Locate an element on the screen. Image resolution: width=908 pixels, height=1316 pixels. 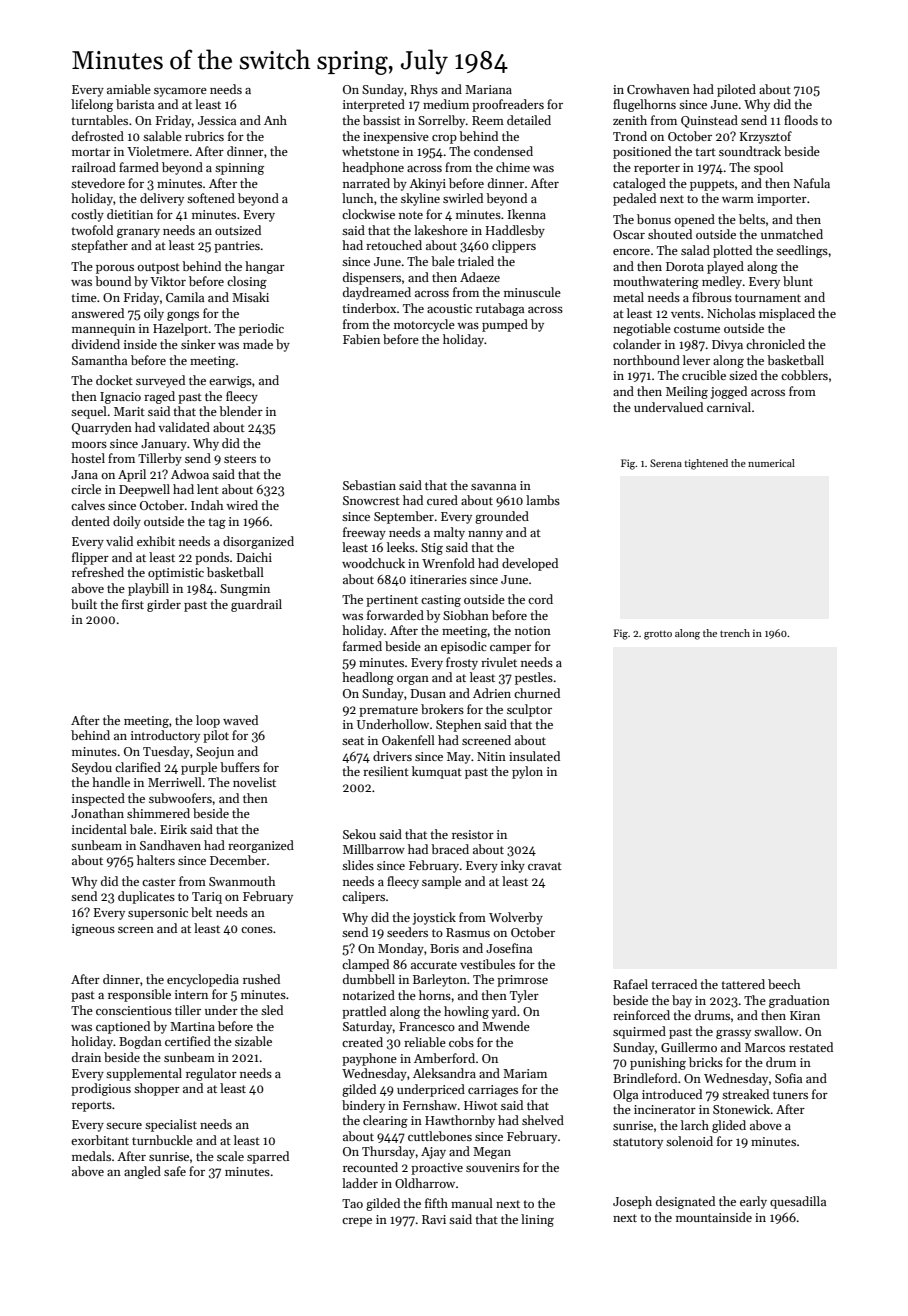
sequel is located at coordinates (89, 412).
